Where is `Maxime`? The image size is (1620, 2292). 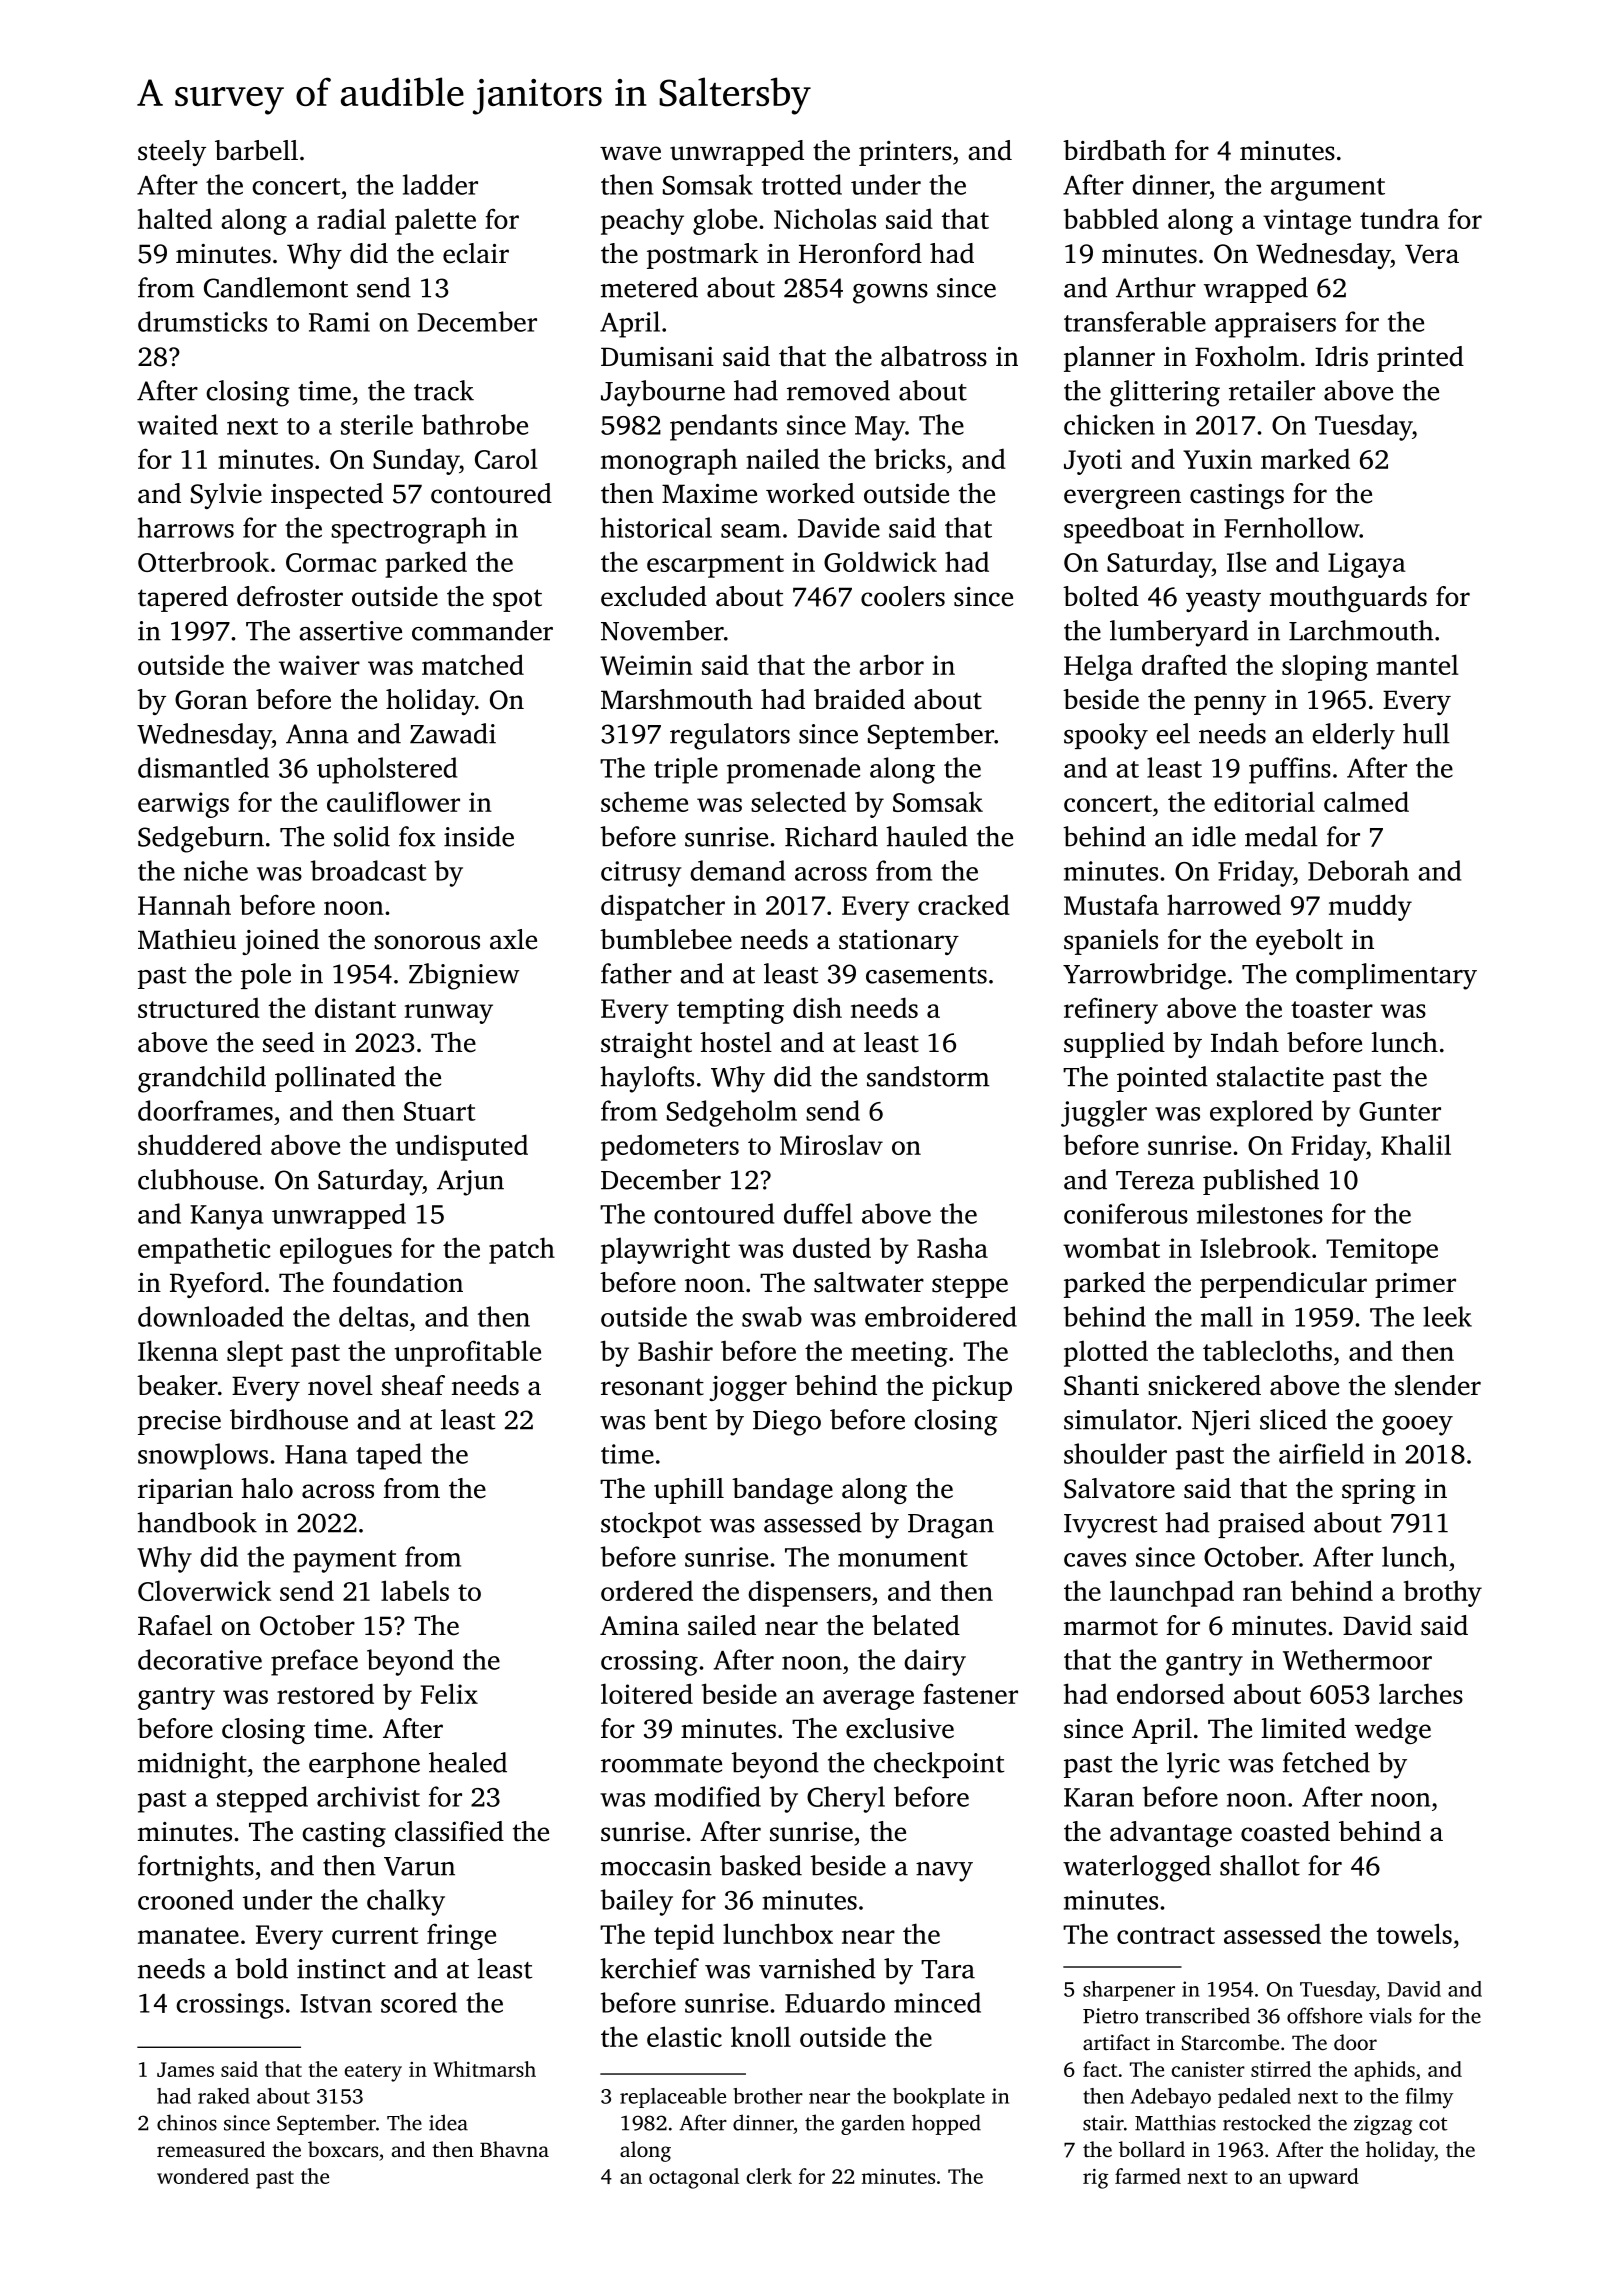 Maxime is located at coordinates (709, 494).
